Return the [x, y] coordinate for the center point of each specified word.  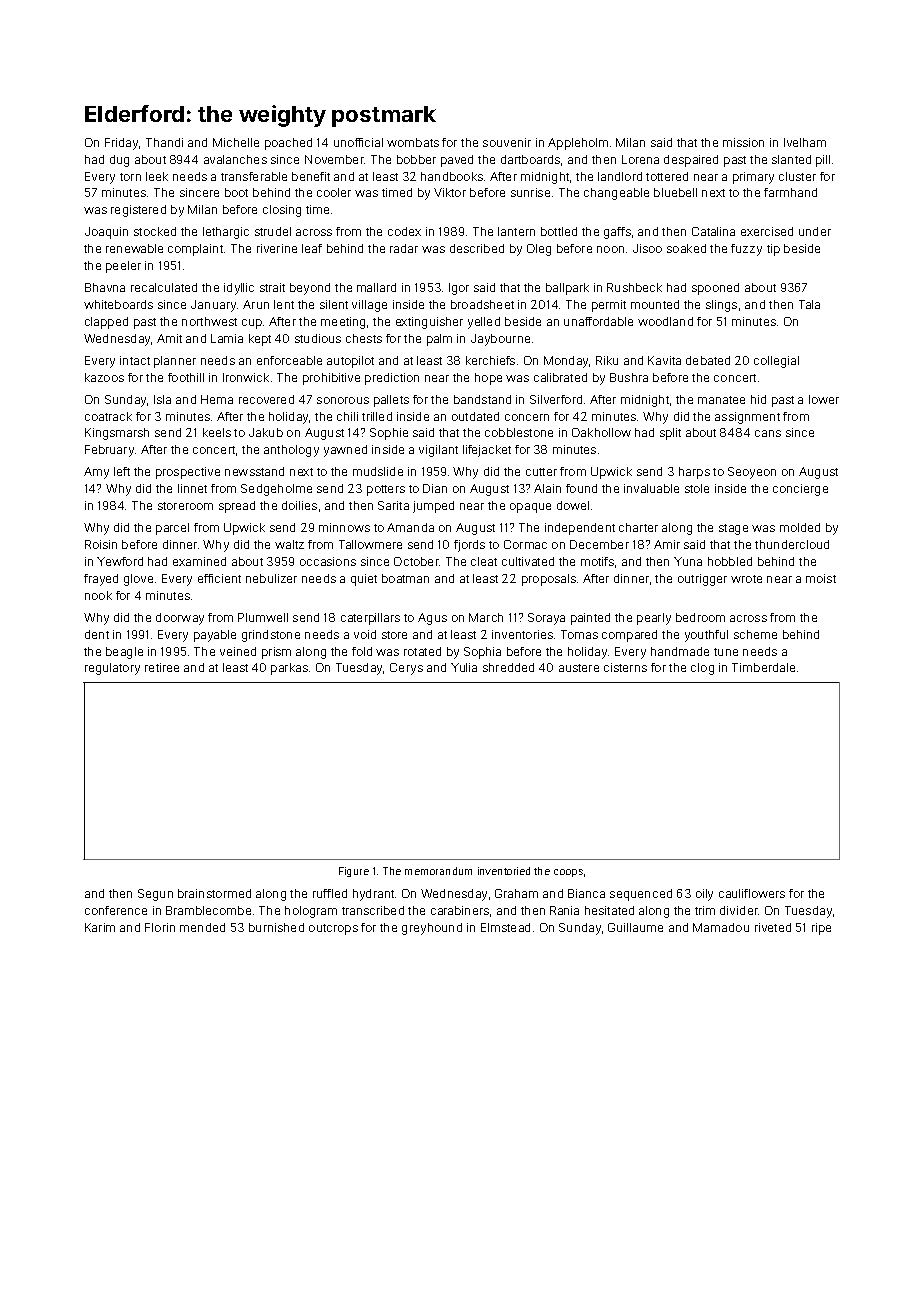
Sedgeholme [276, 490]
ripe [821, 929]
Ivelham [805, 142]
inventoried [504, 871]
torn [130, 177]
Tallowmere [370, 544]
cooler [334, 192]
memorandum [438, 871]
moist [821, 578]
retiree [162, 667]
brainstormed [214, 893]
